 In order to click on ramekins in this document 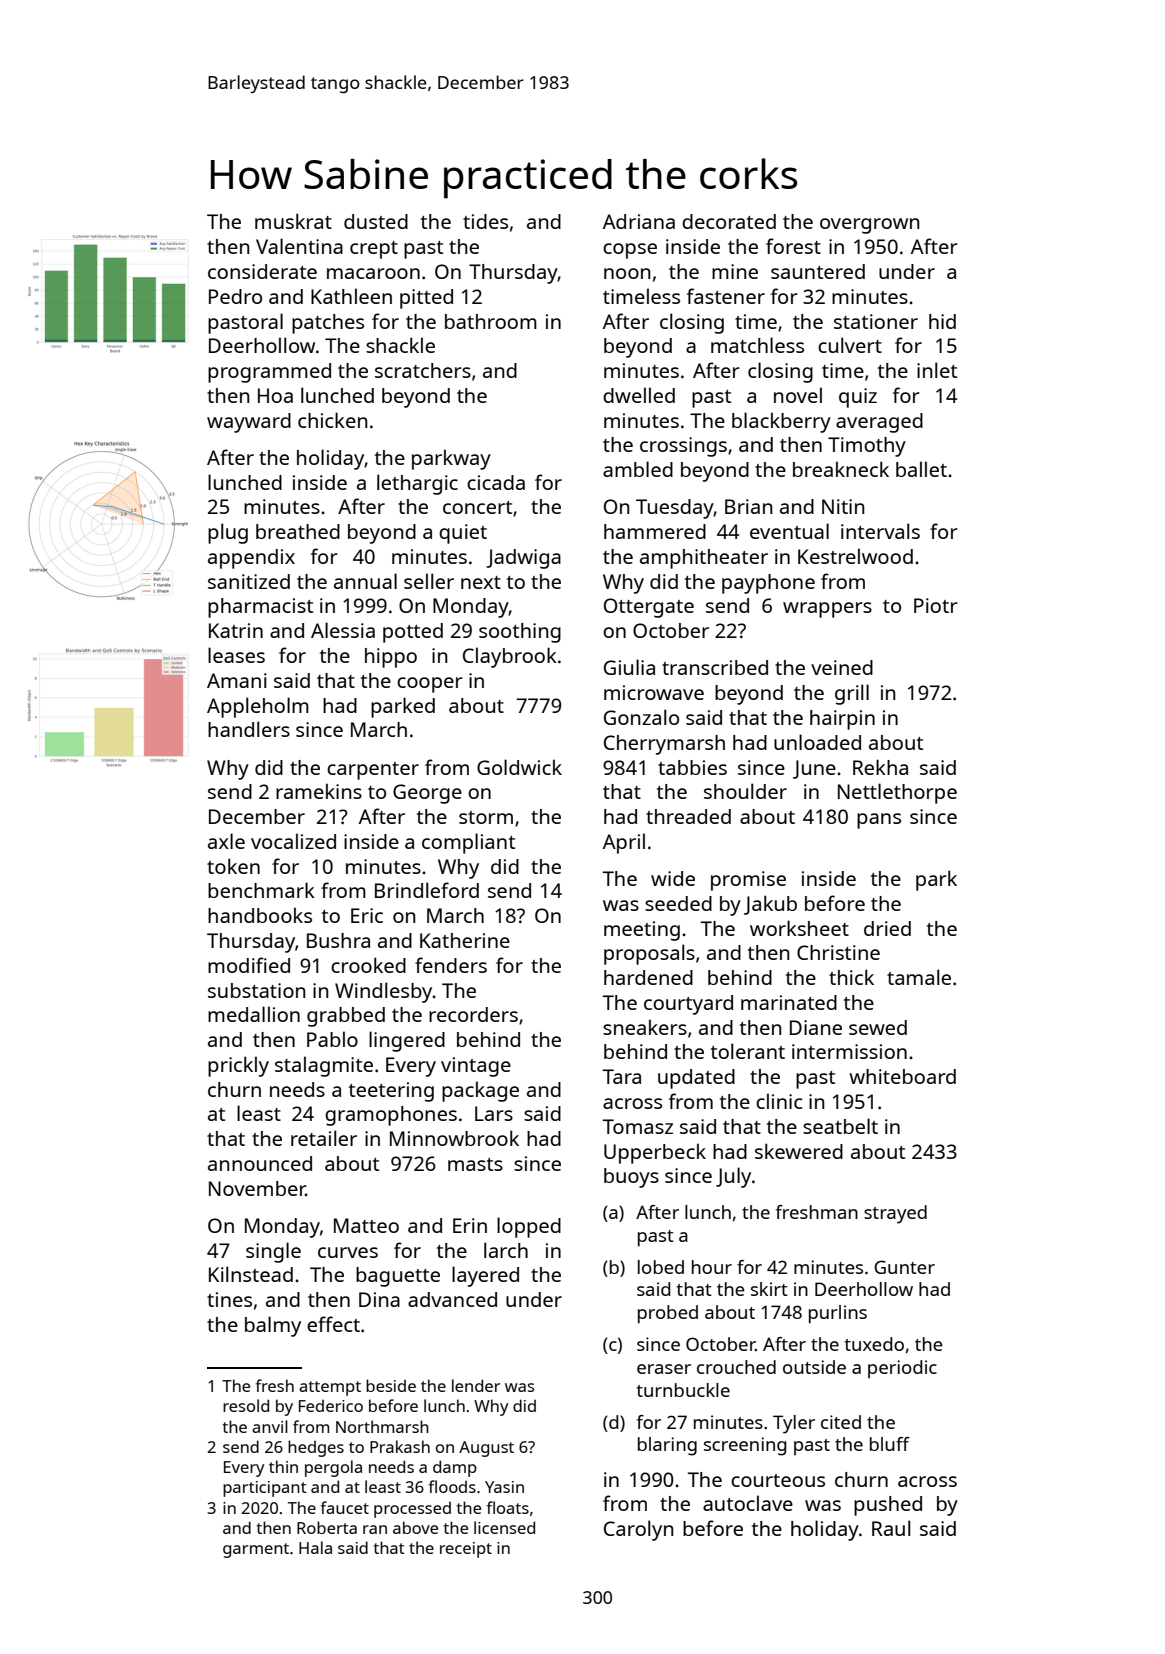, I will do `click(319, 791)`.
